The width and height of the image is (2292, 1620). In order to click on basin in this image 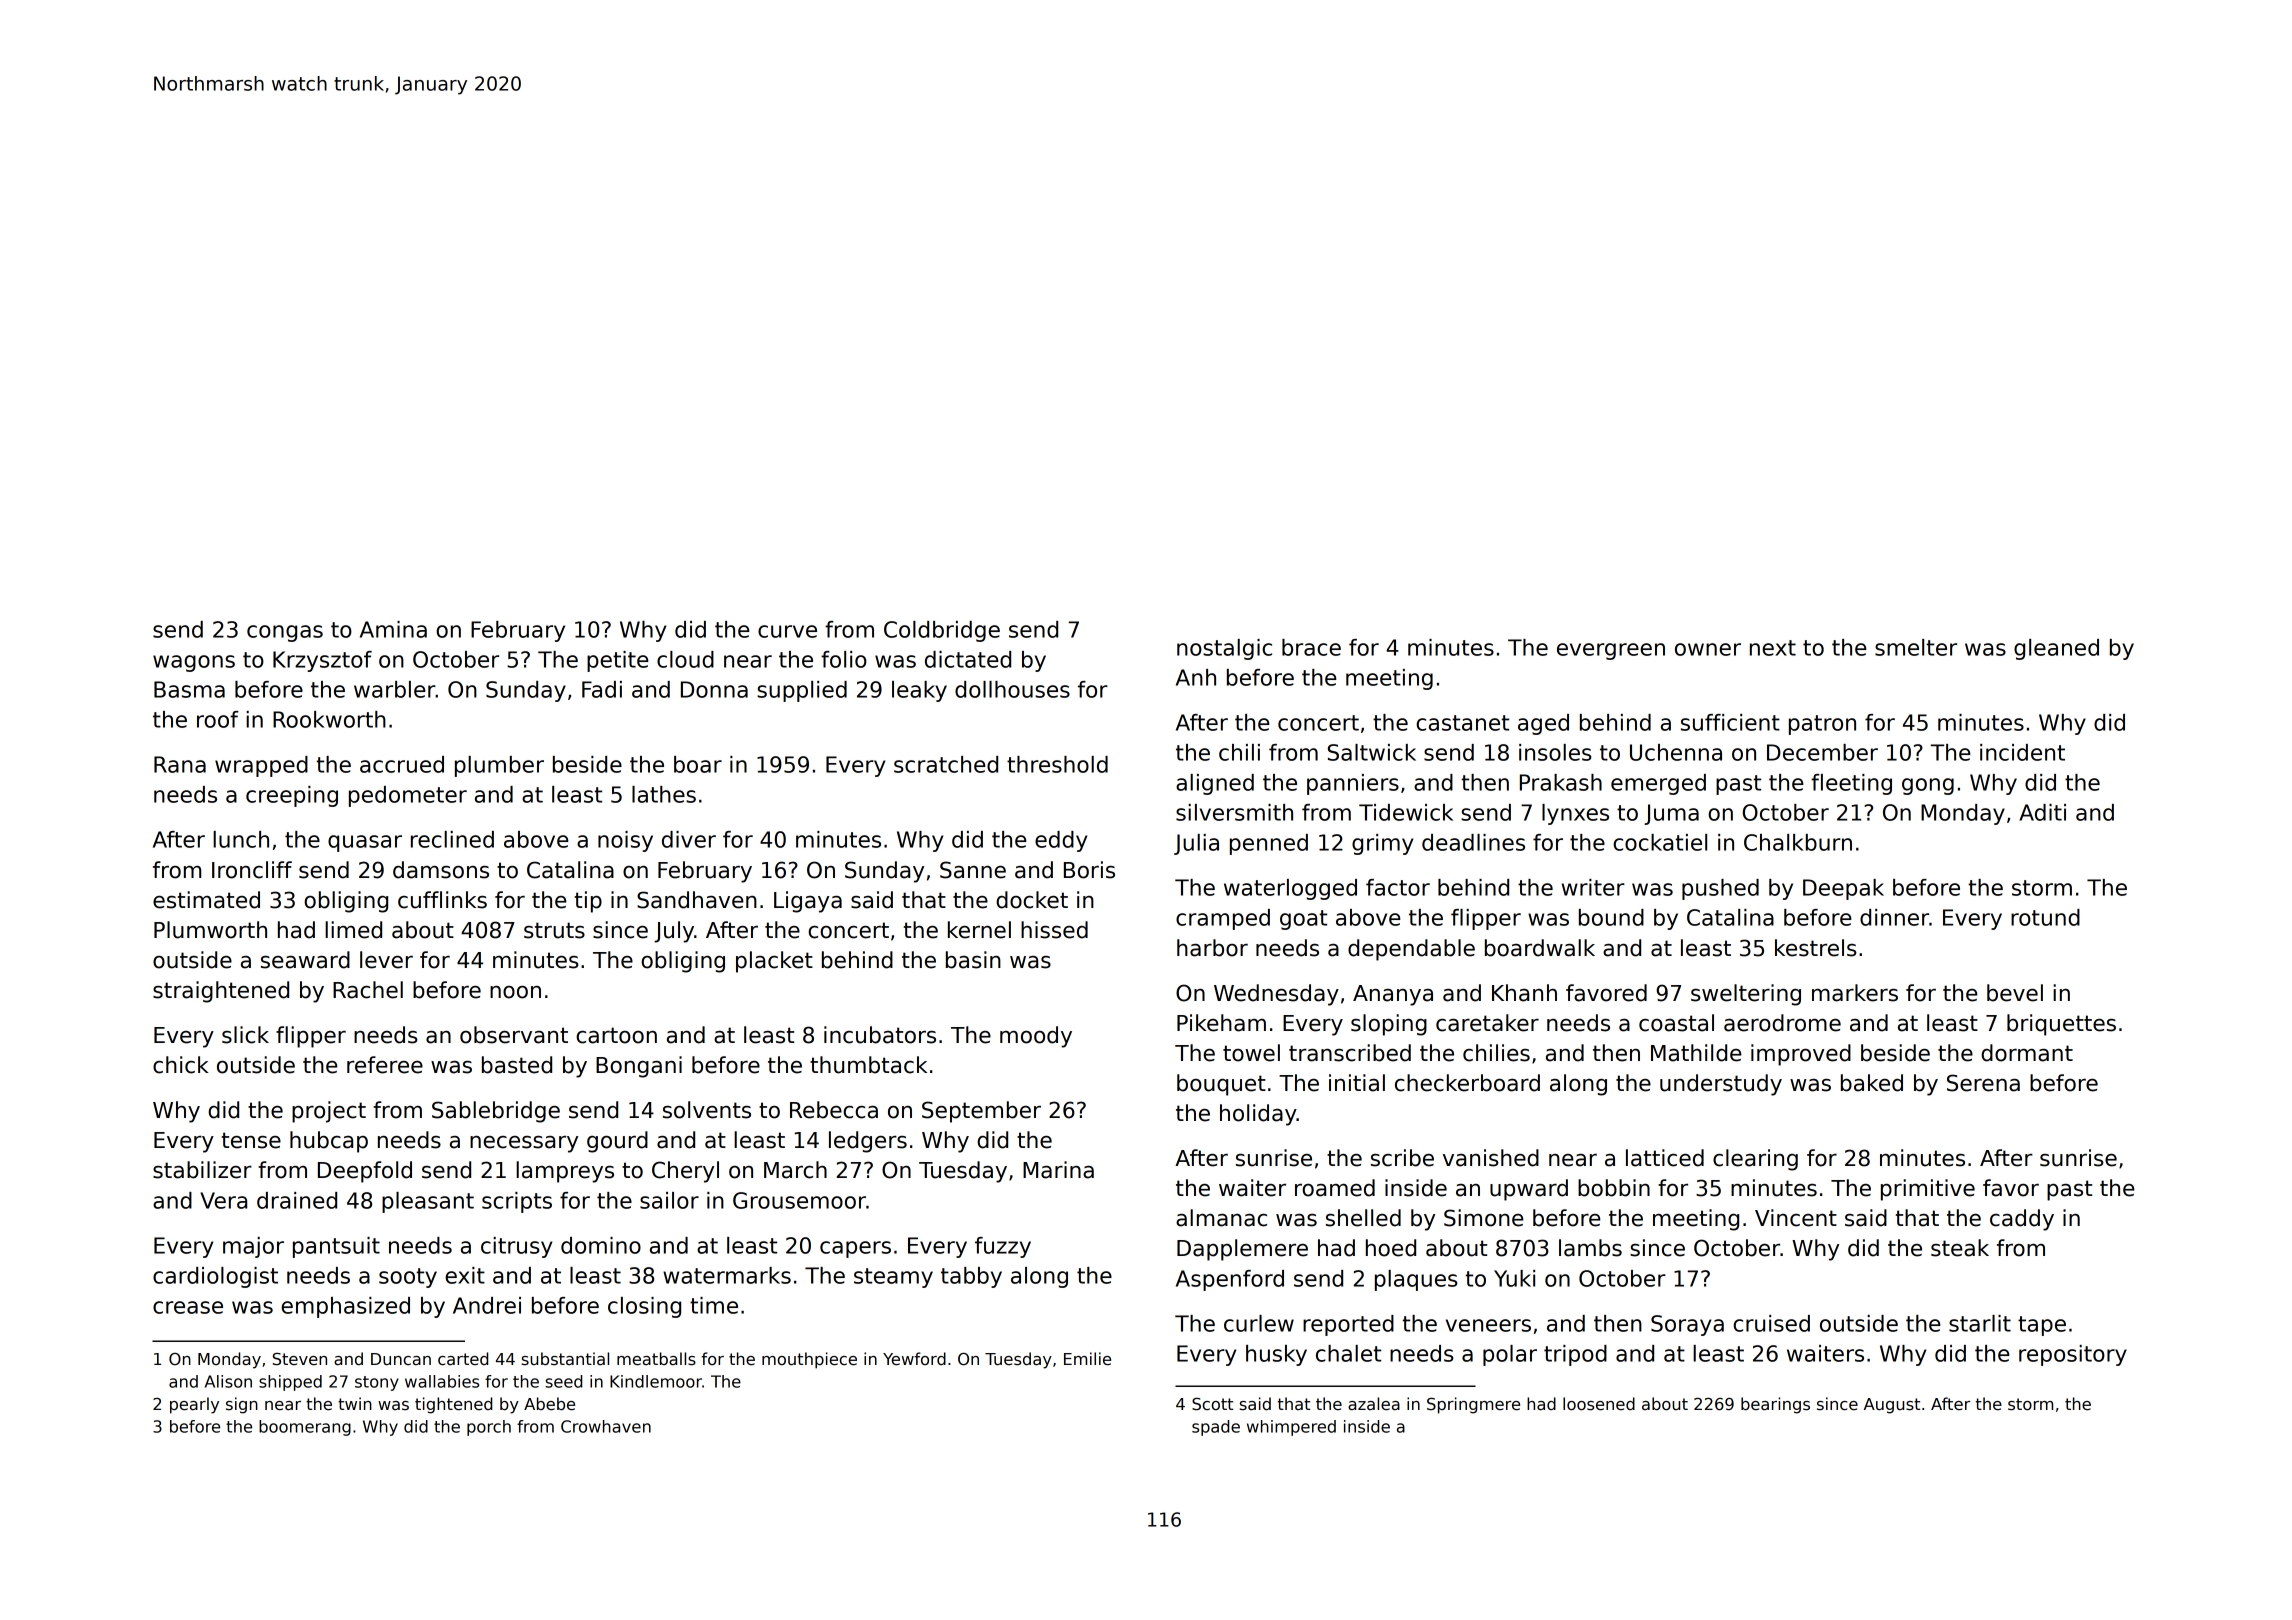, I will do `click(973, 960)`.
